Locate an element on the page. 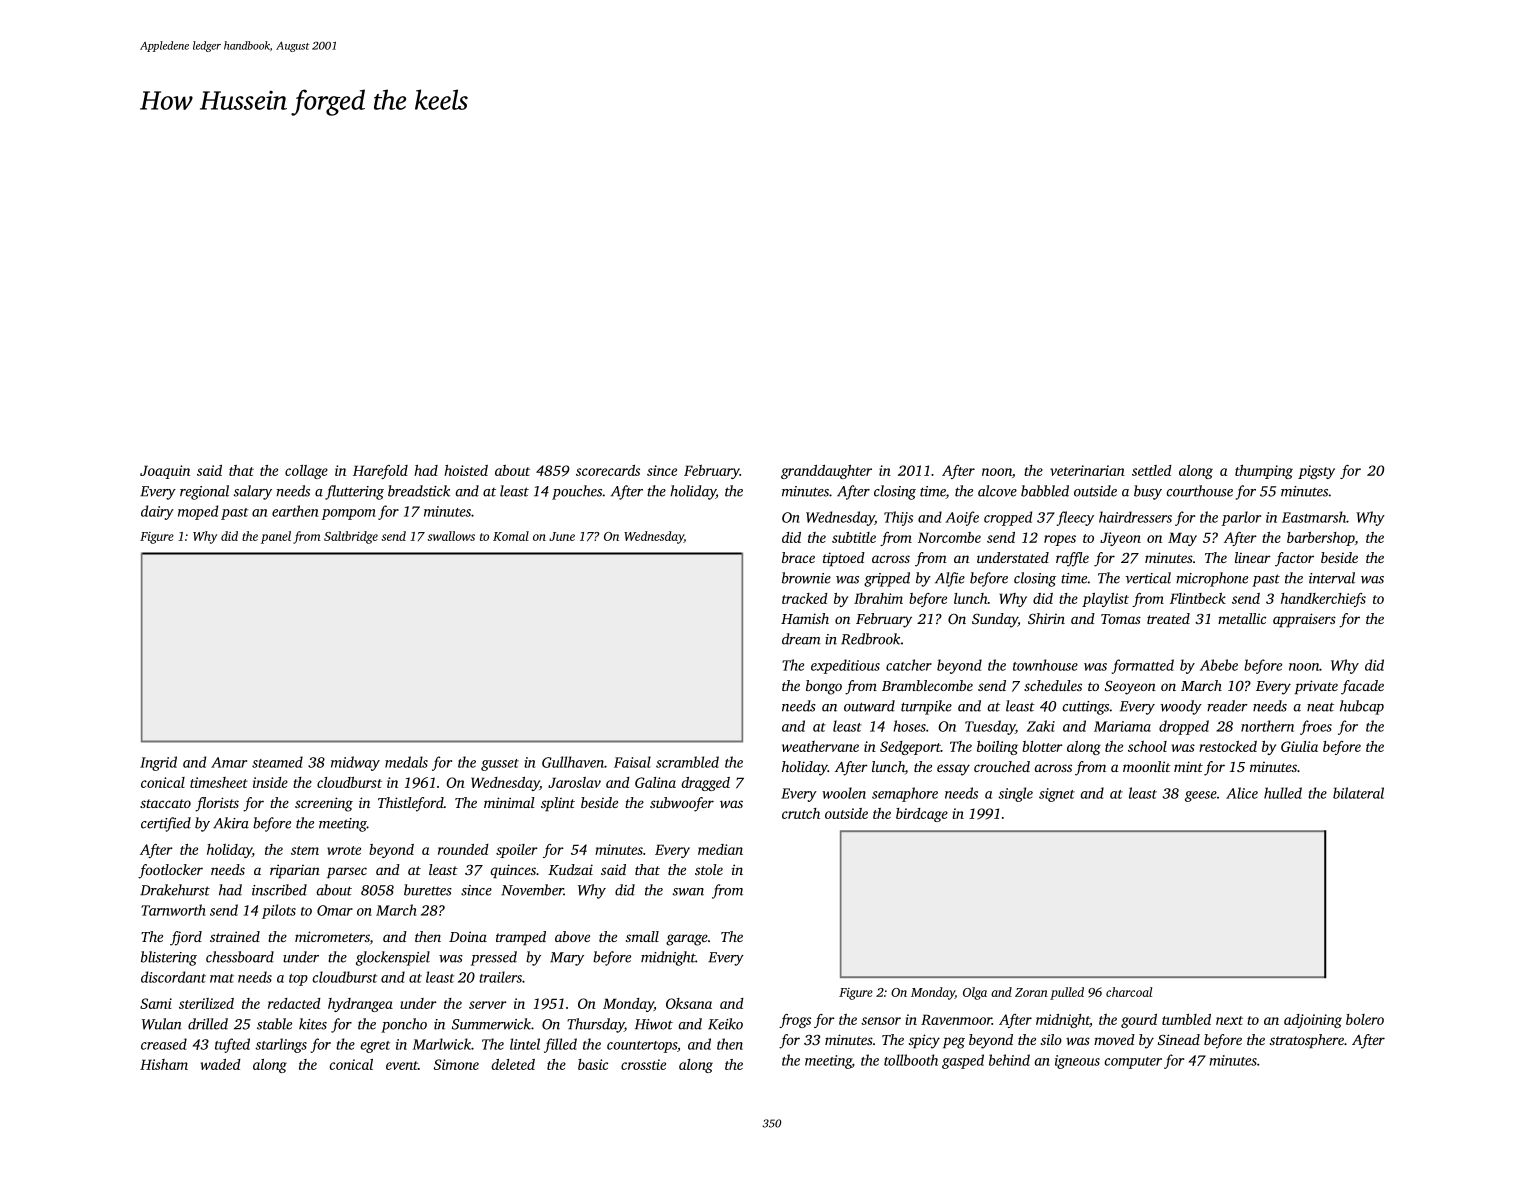 This document has height=1178, width=1525. medals is located at coordinates (406, 762).
